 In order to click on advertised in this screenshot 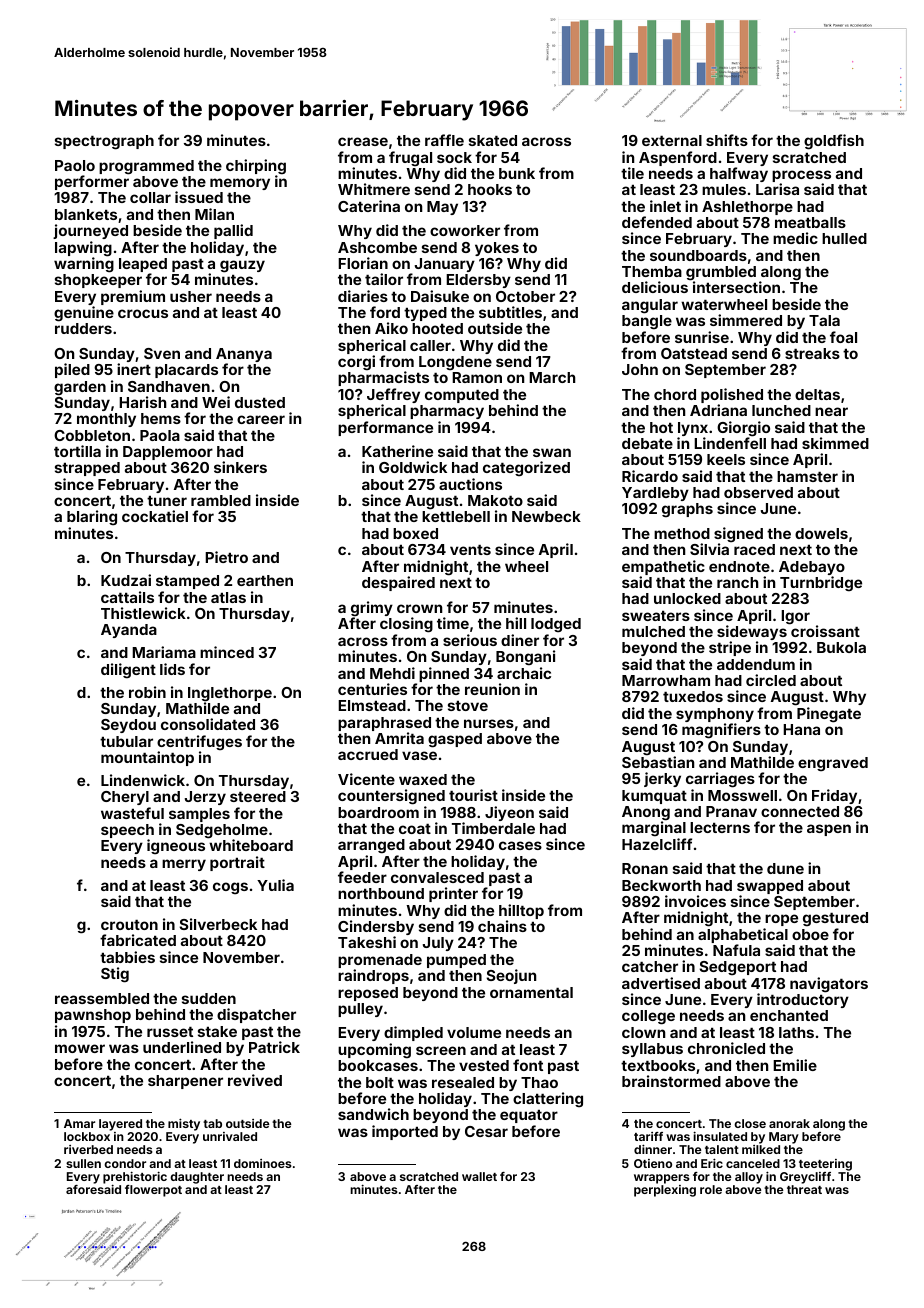, I will do `click(661, 983)`.
